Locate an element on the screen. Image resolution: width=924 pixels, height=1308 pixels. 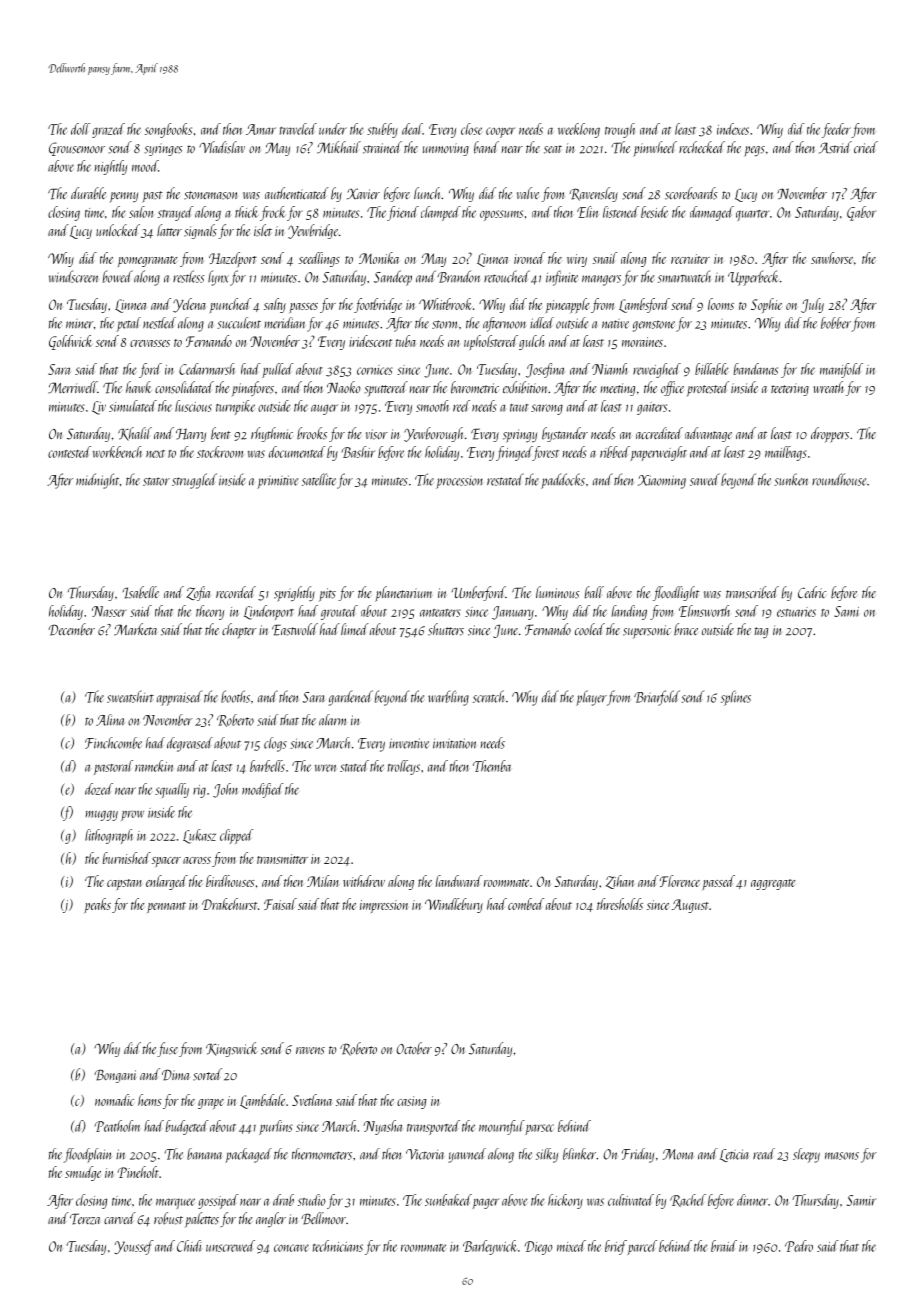
technicians is located at coordinates (338, 1246).
